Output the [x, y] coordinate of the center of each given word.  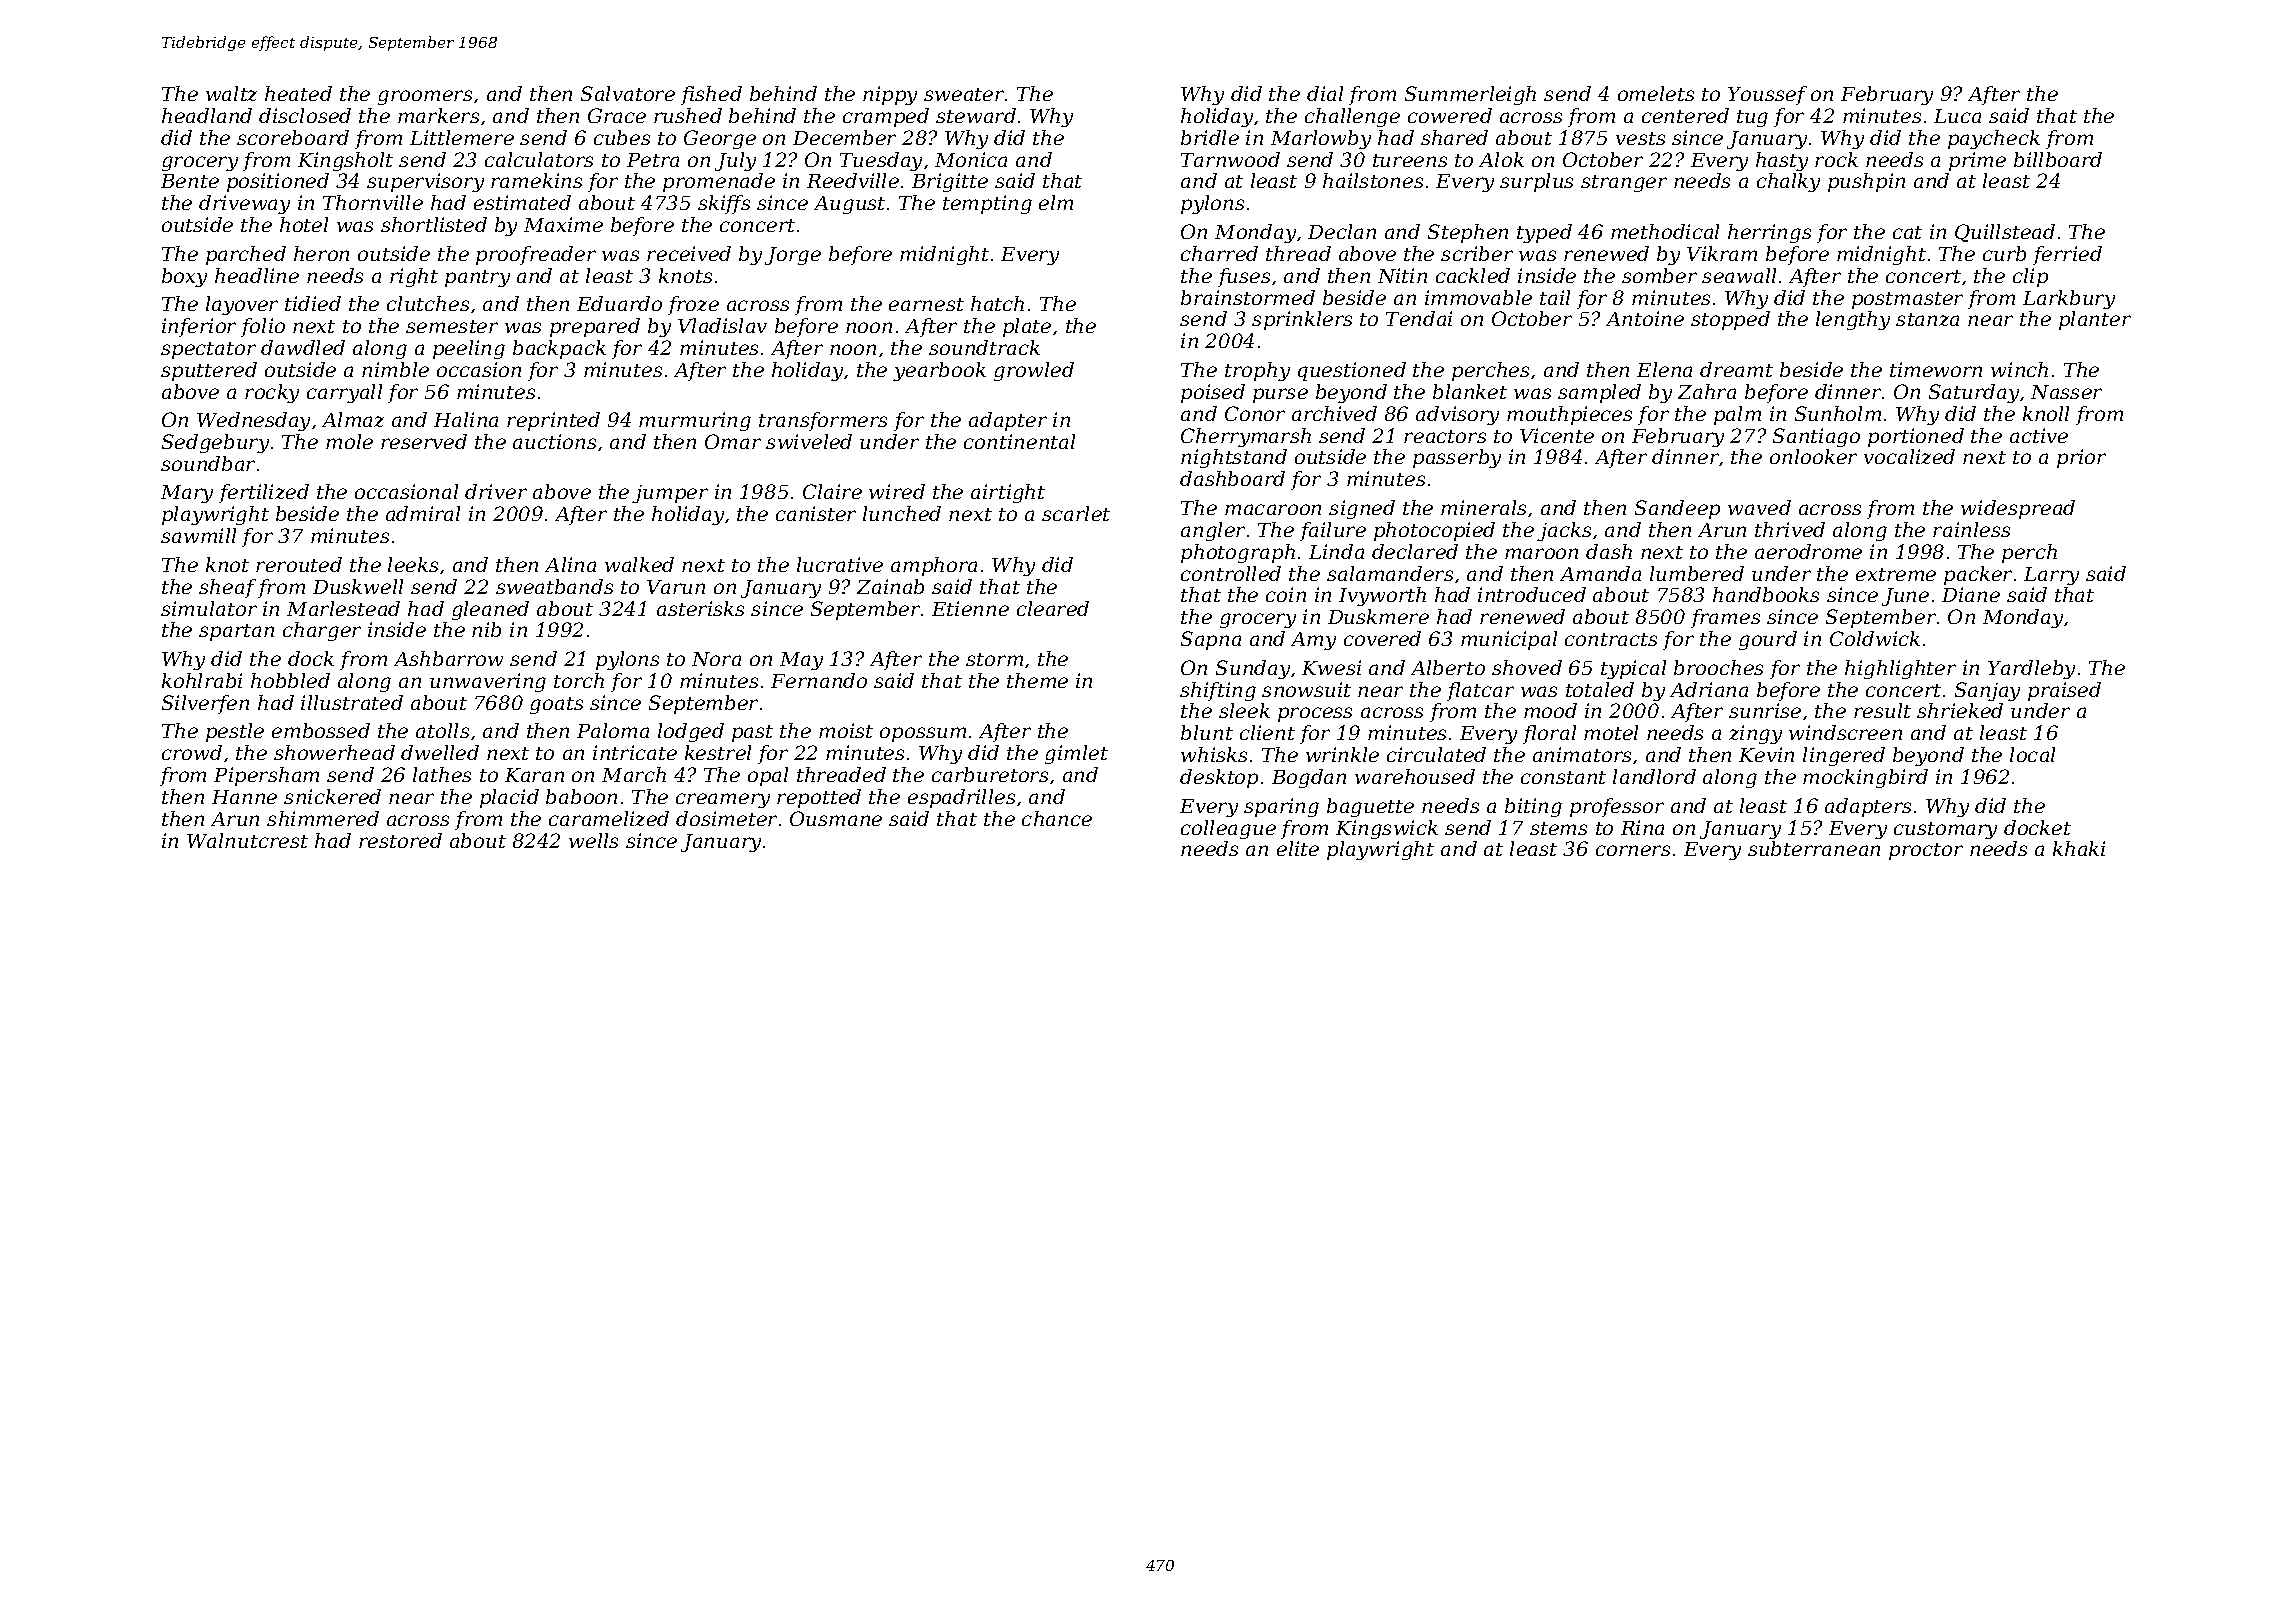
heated [298, 93]
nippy [890, 95]
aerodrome [1808, 551]
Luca [1957, 116]
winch [2019, 369]
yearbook [939, 371]
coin [1286, 594]
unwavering [488, 682]
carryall [344, 393]
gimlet [1076, 754]
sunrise [1765, 710]
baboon [581, 796]
